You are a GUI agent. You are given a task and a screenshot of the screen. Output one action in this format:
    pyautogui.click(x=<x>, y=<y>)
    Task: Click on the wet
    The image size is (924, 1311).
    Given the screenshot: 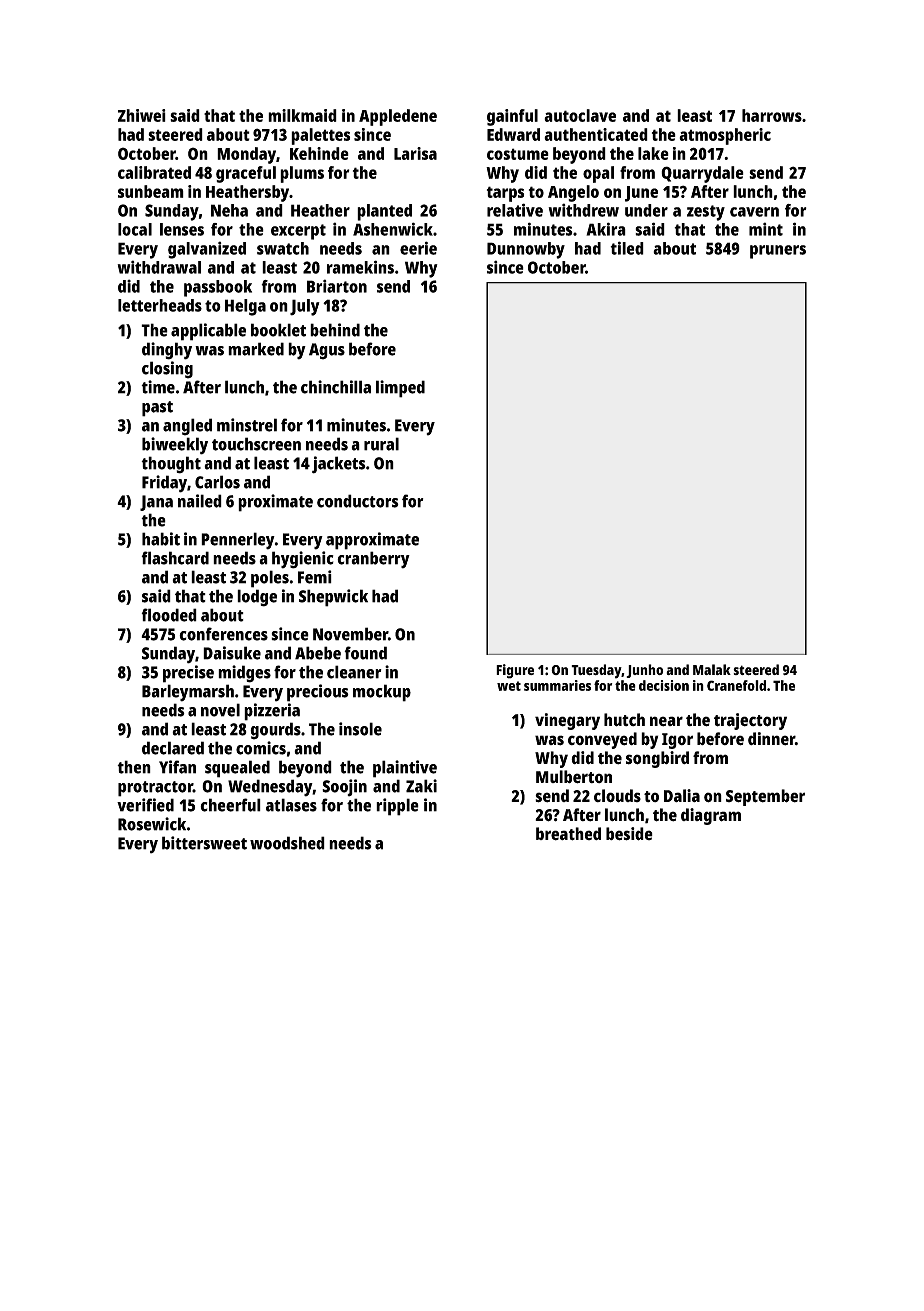 What is the action you would take?
    pyautogui.click(x=509, y=686)
